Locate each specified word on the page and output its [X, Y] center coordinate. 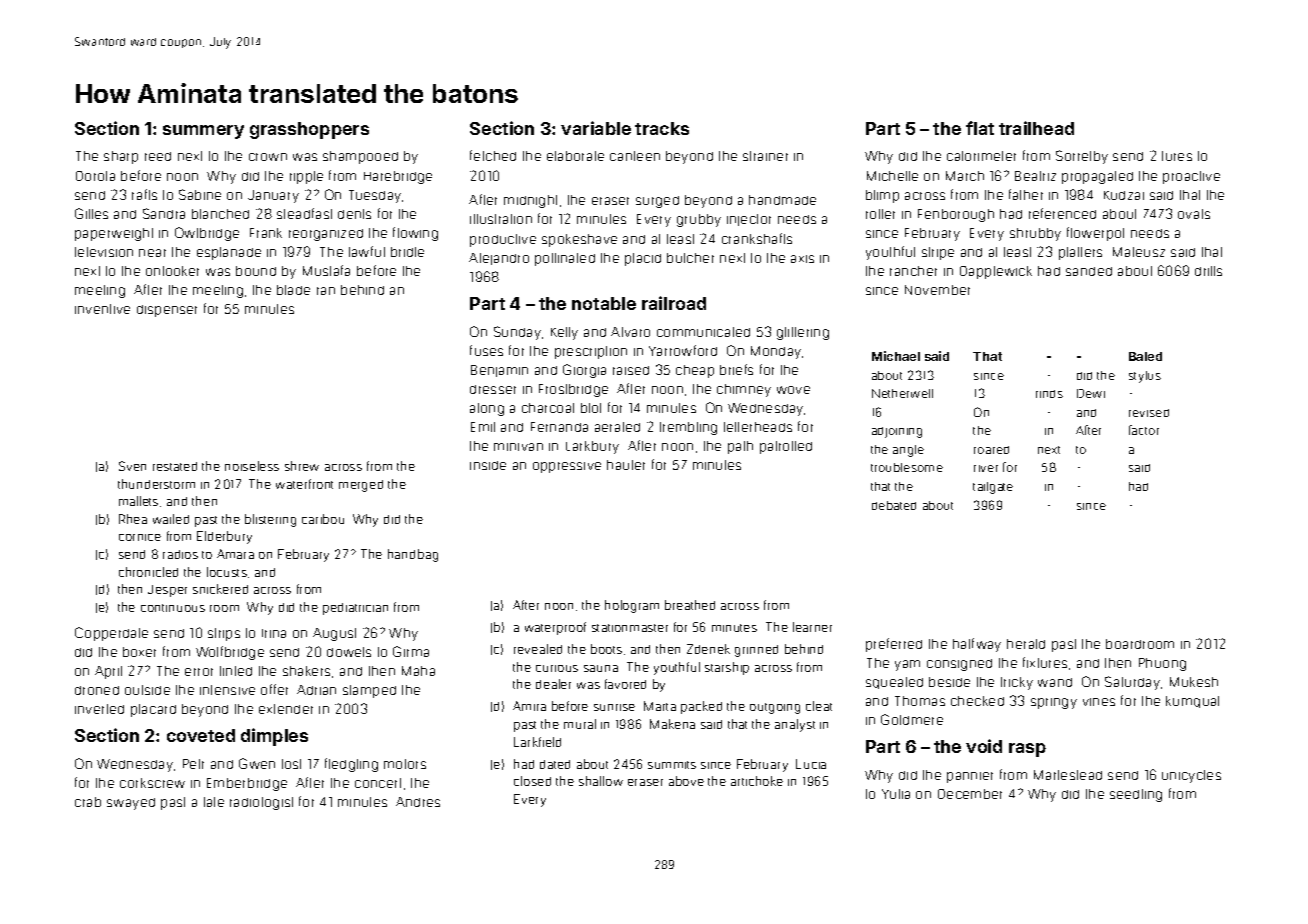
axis [802, 259]
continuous [173, 608]
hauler [626, 465]
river [986, 468]
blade [293, 290]
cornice [140, 537]
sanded [1089, 271]
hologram [632, 606]
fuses [486, 350]
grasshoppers [309, 130]
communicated [703, 332]
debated [894, 505]
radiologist [261, 803]
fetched [493, 155]
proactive [1191, 177]
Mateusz [1139, 252]
